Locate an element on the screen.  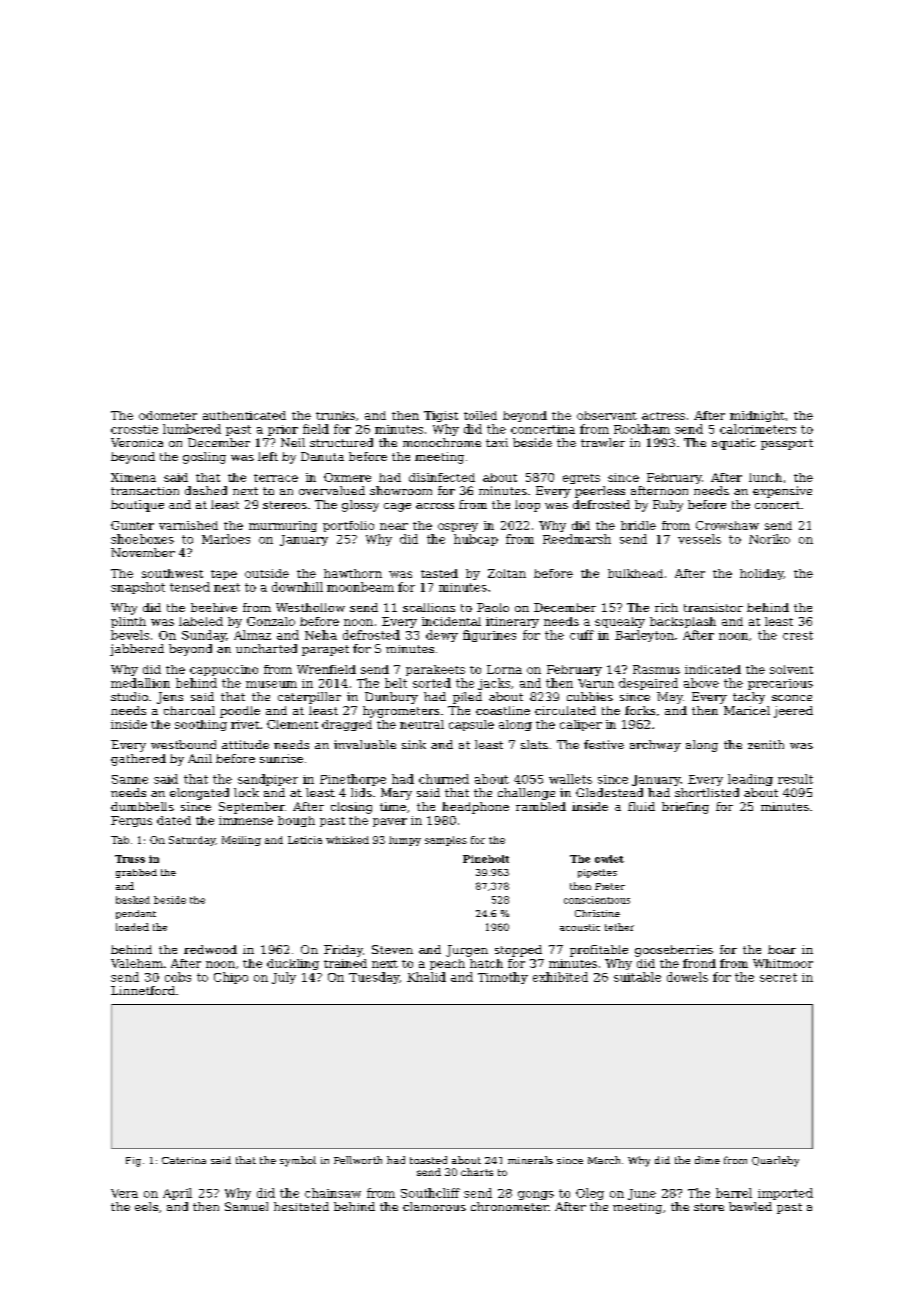
minerals is located at coordinates (530, 1160).
